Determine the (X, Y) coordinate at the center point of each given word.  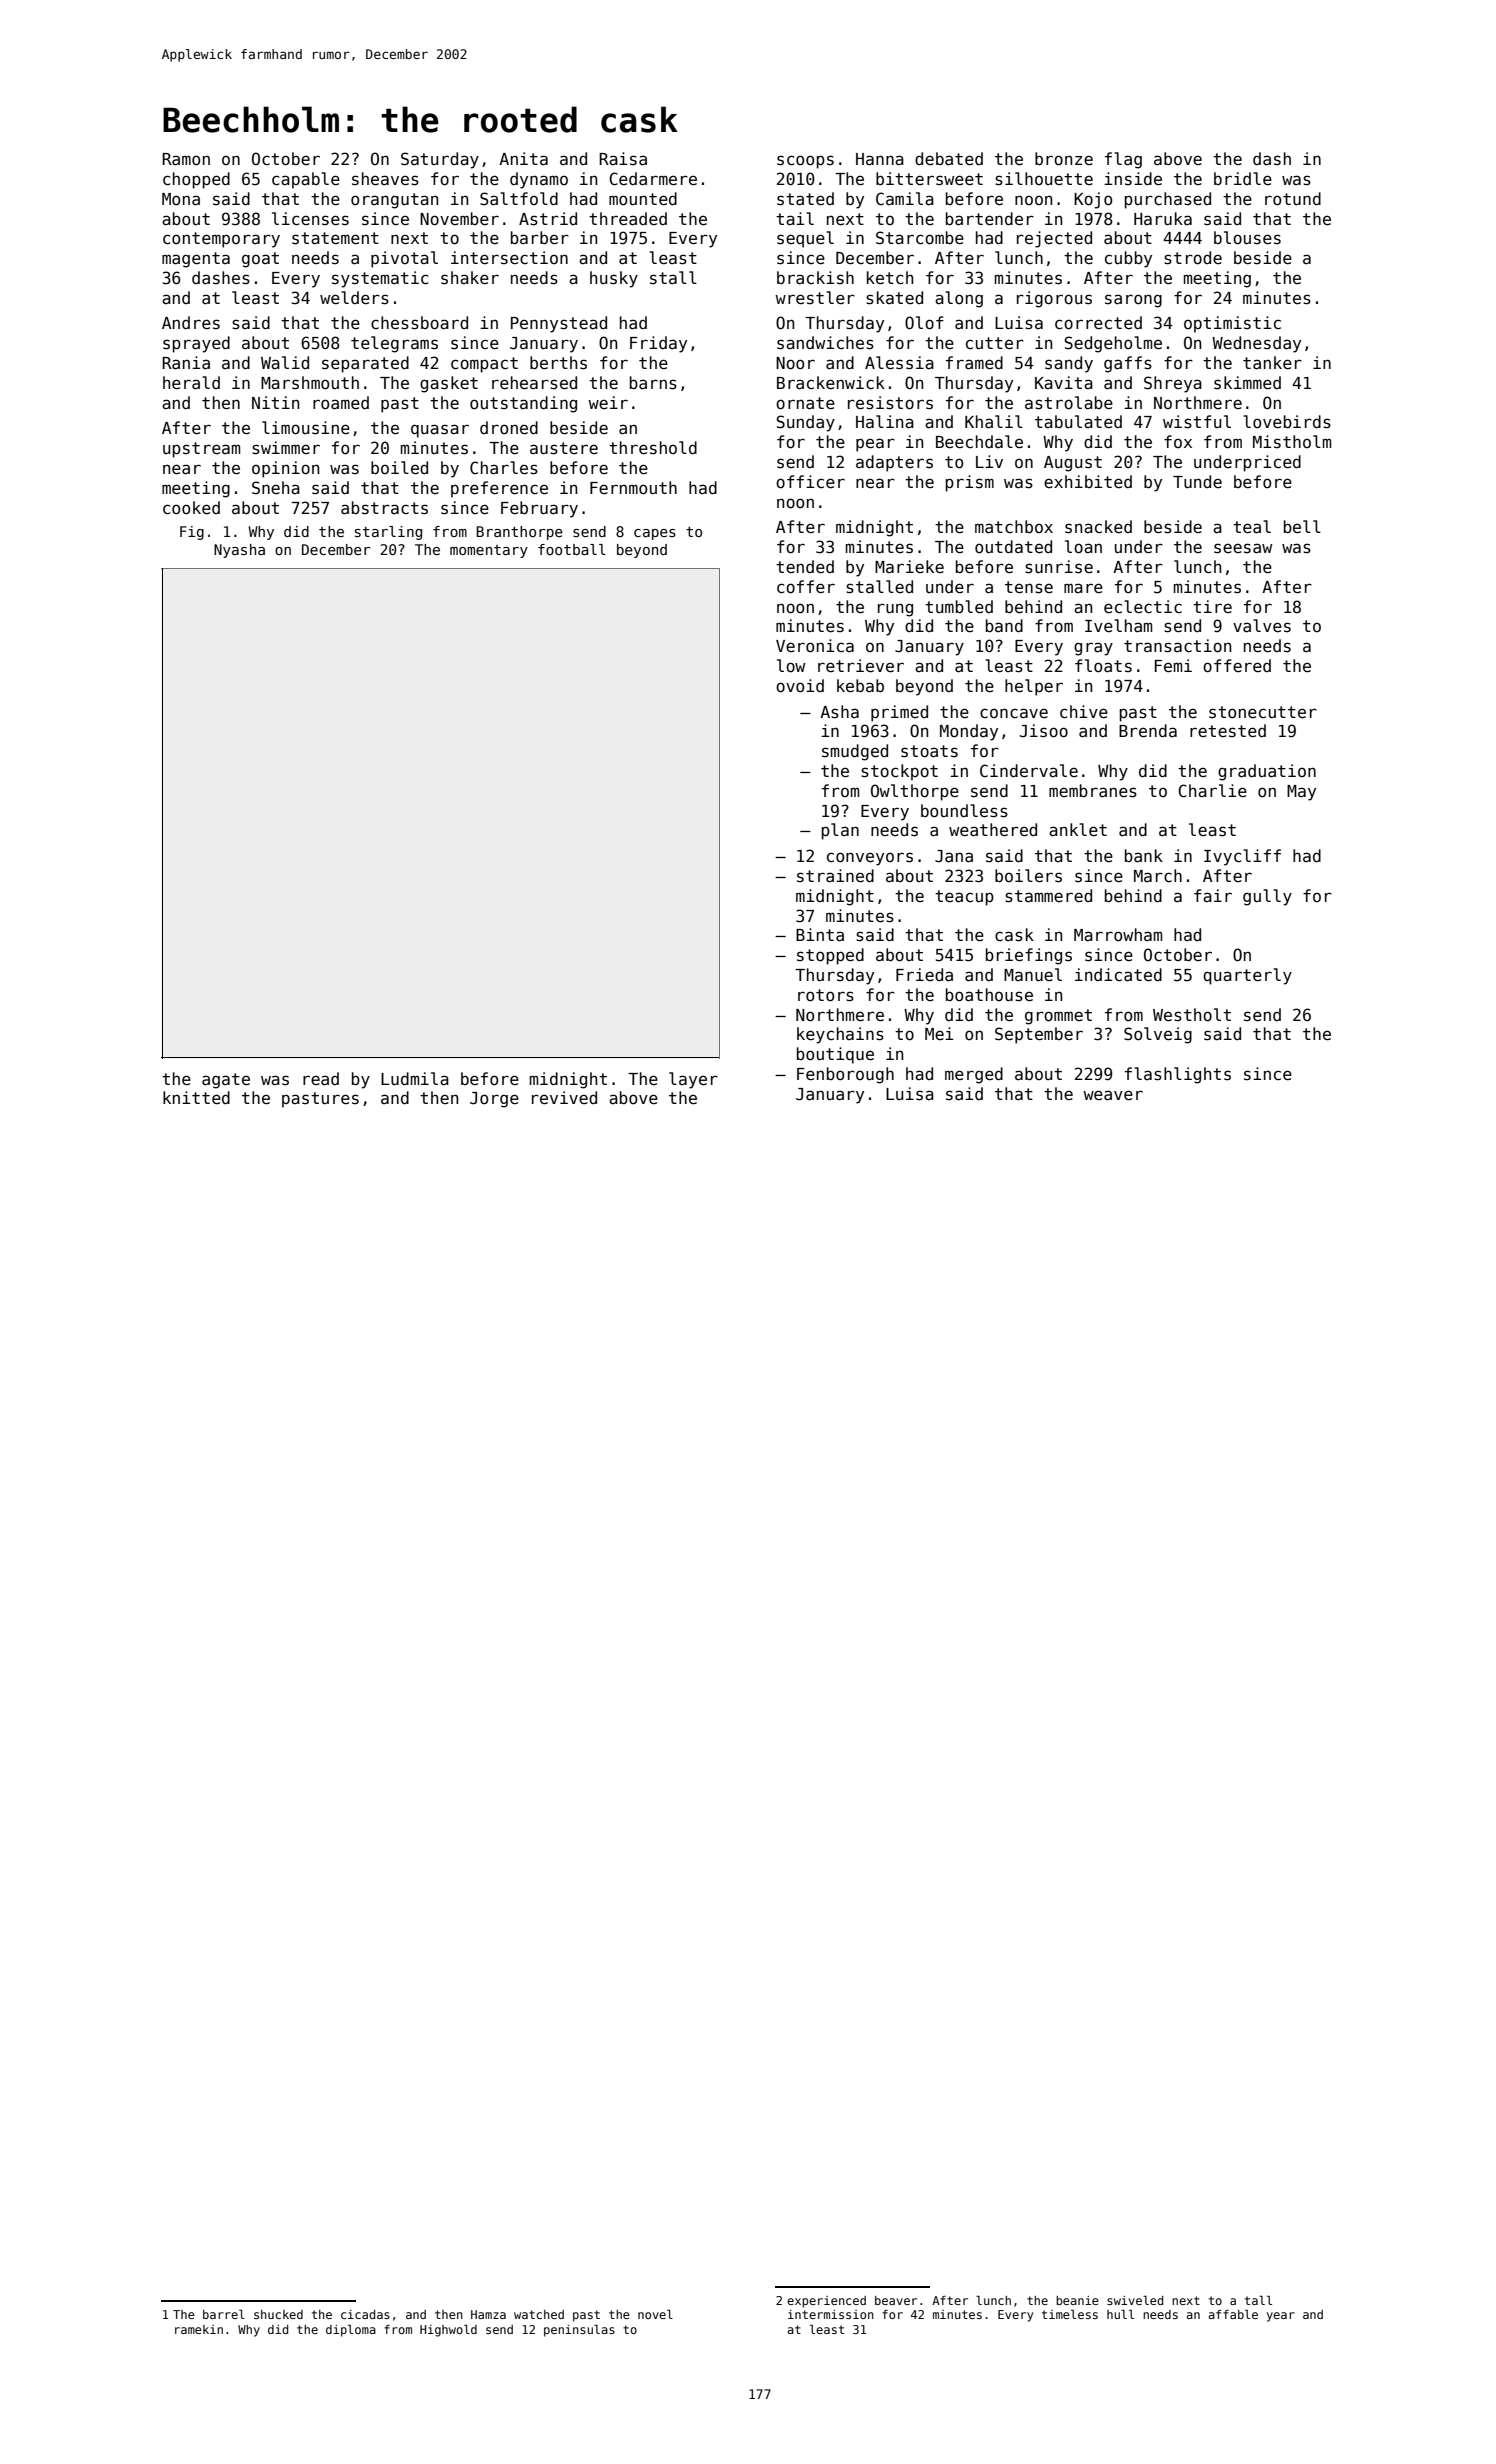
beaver (896, 2300)
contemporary (221, 240)
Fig (192, 533)
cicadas (365, 2314)
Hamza (488, 2314)
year (1281, 2317)
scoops (805, 162)
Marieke (909, 566)
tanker (1272, 363)
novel (655, 2314)
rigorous (1054, 299)
